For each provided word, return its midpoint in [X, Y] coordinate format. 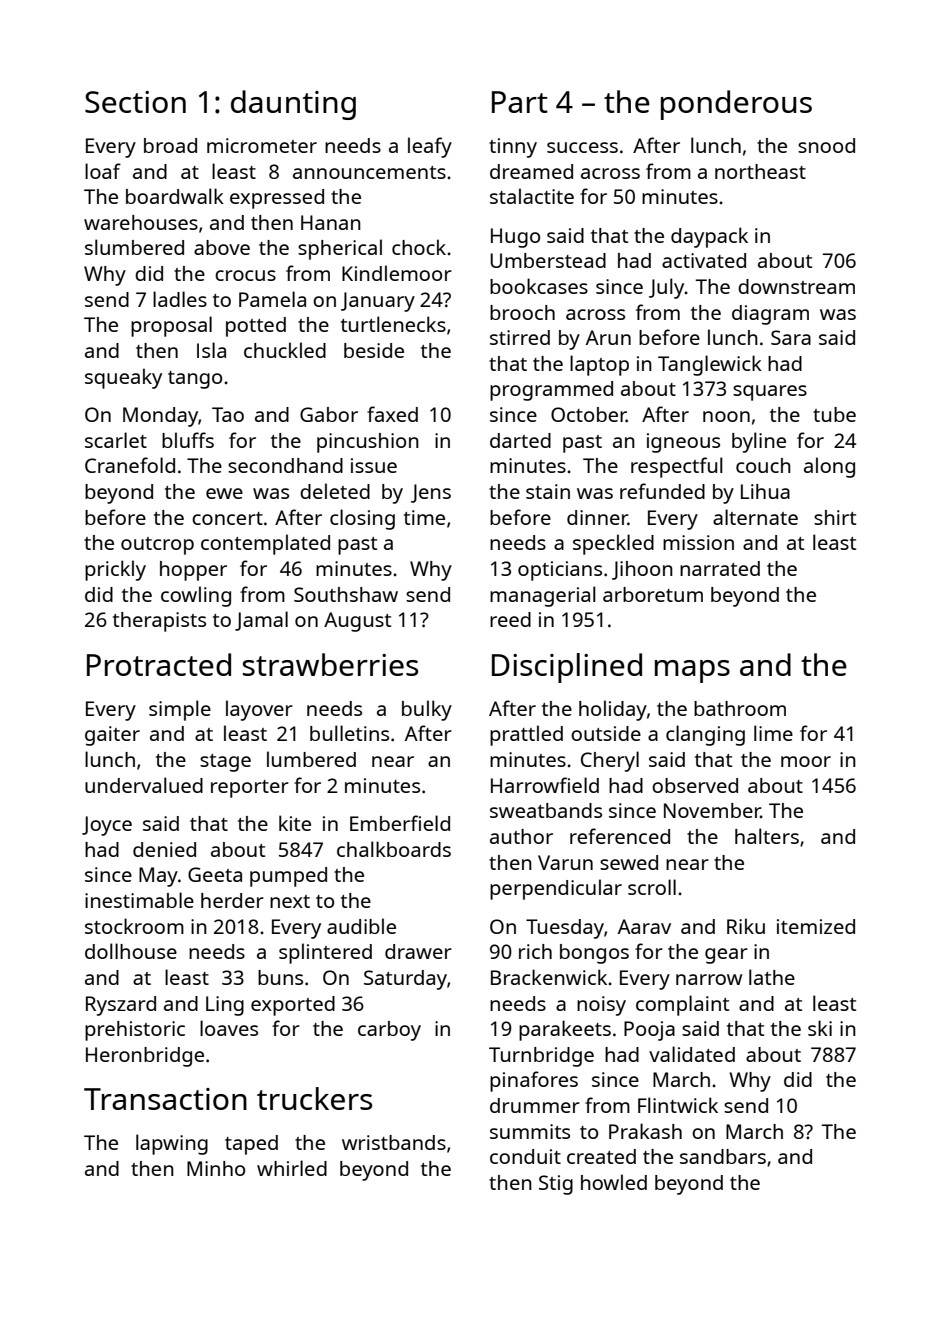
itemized [816, 926]
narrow [709, 979]
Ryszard [121, 1006]
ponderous [736, 105]
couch [763, 465]
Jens [431, 493]
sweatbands [546, 810]
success [582, 147]
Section [135, 102]
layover [259, 710]
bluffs [188, 440]
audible [361, 926]
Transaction [165, 1099]
